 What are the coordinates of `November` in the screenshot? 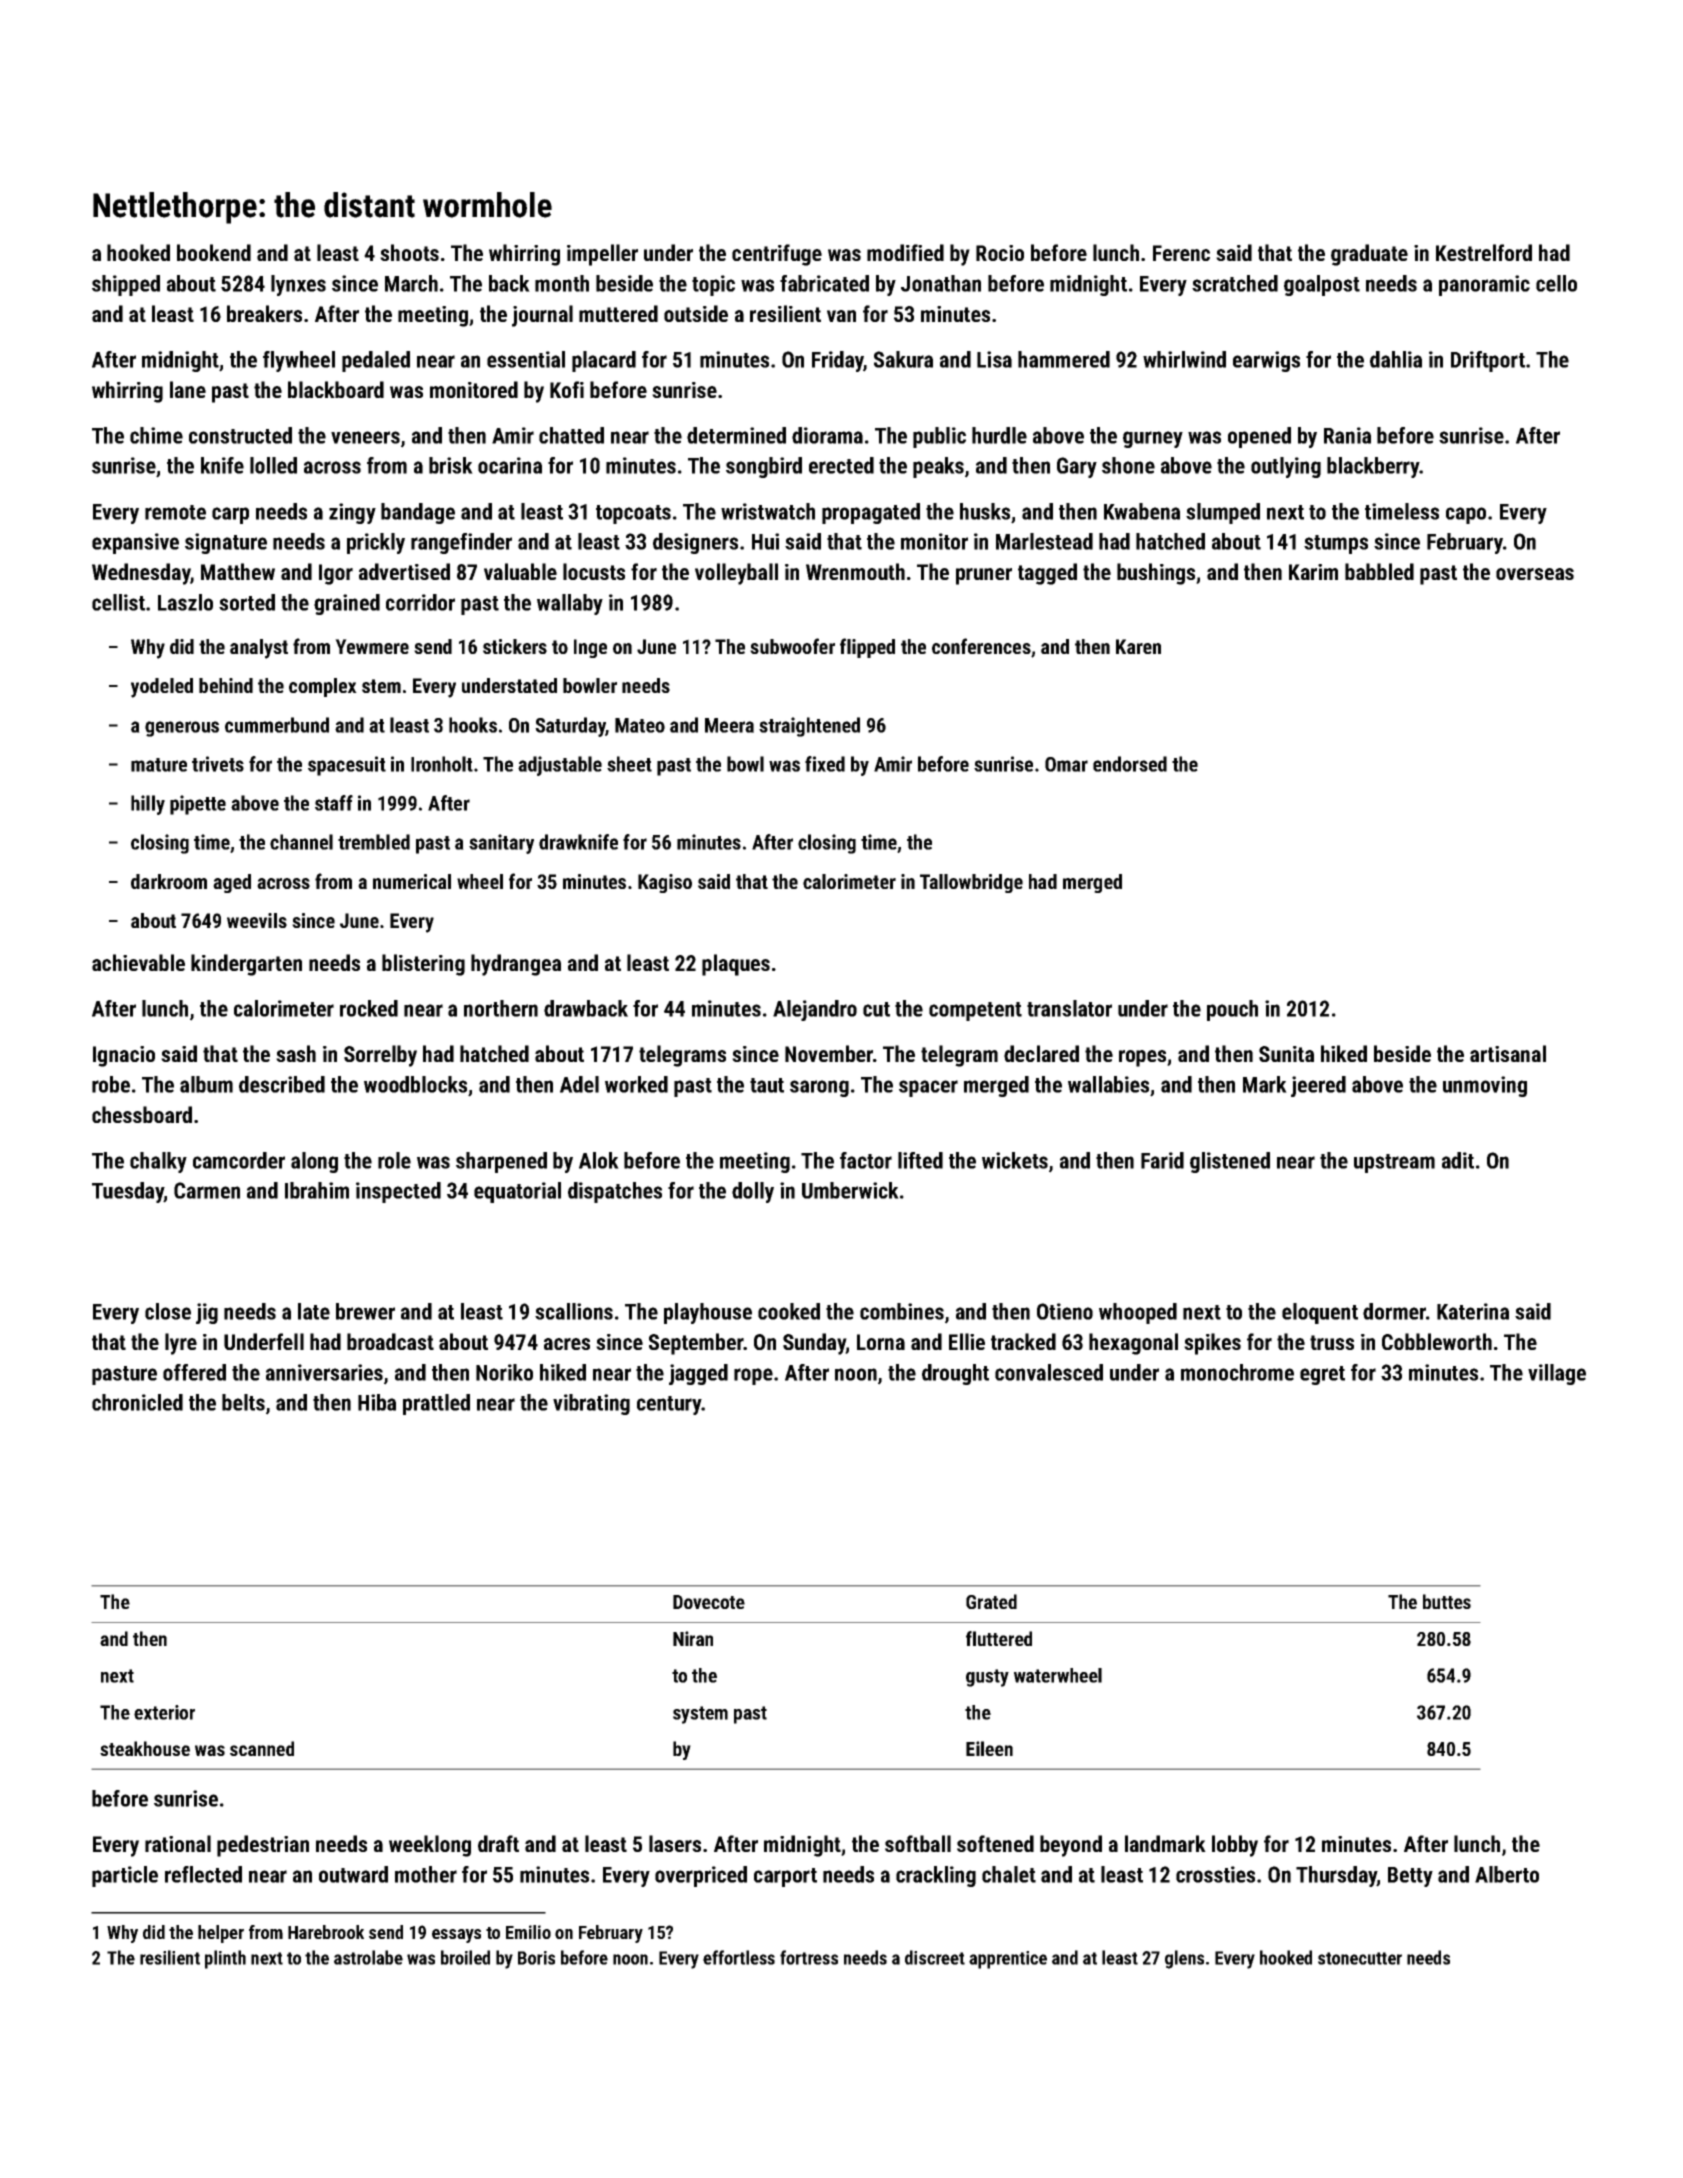 It's located at (829, 1053).
